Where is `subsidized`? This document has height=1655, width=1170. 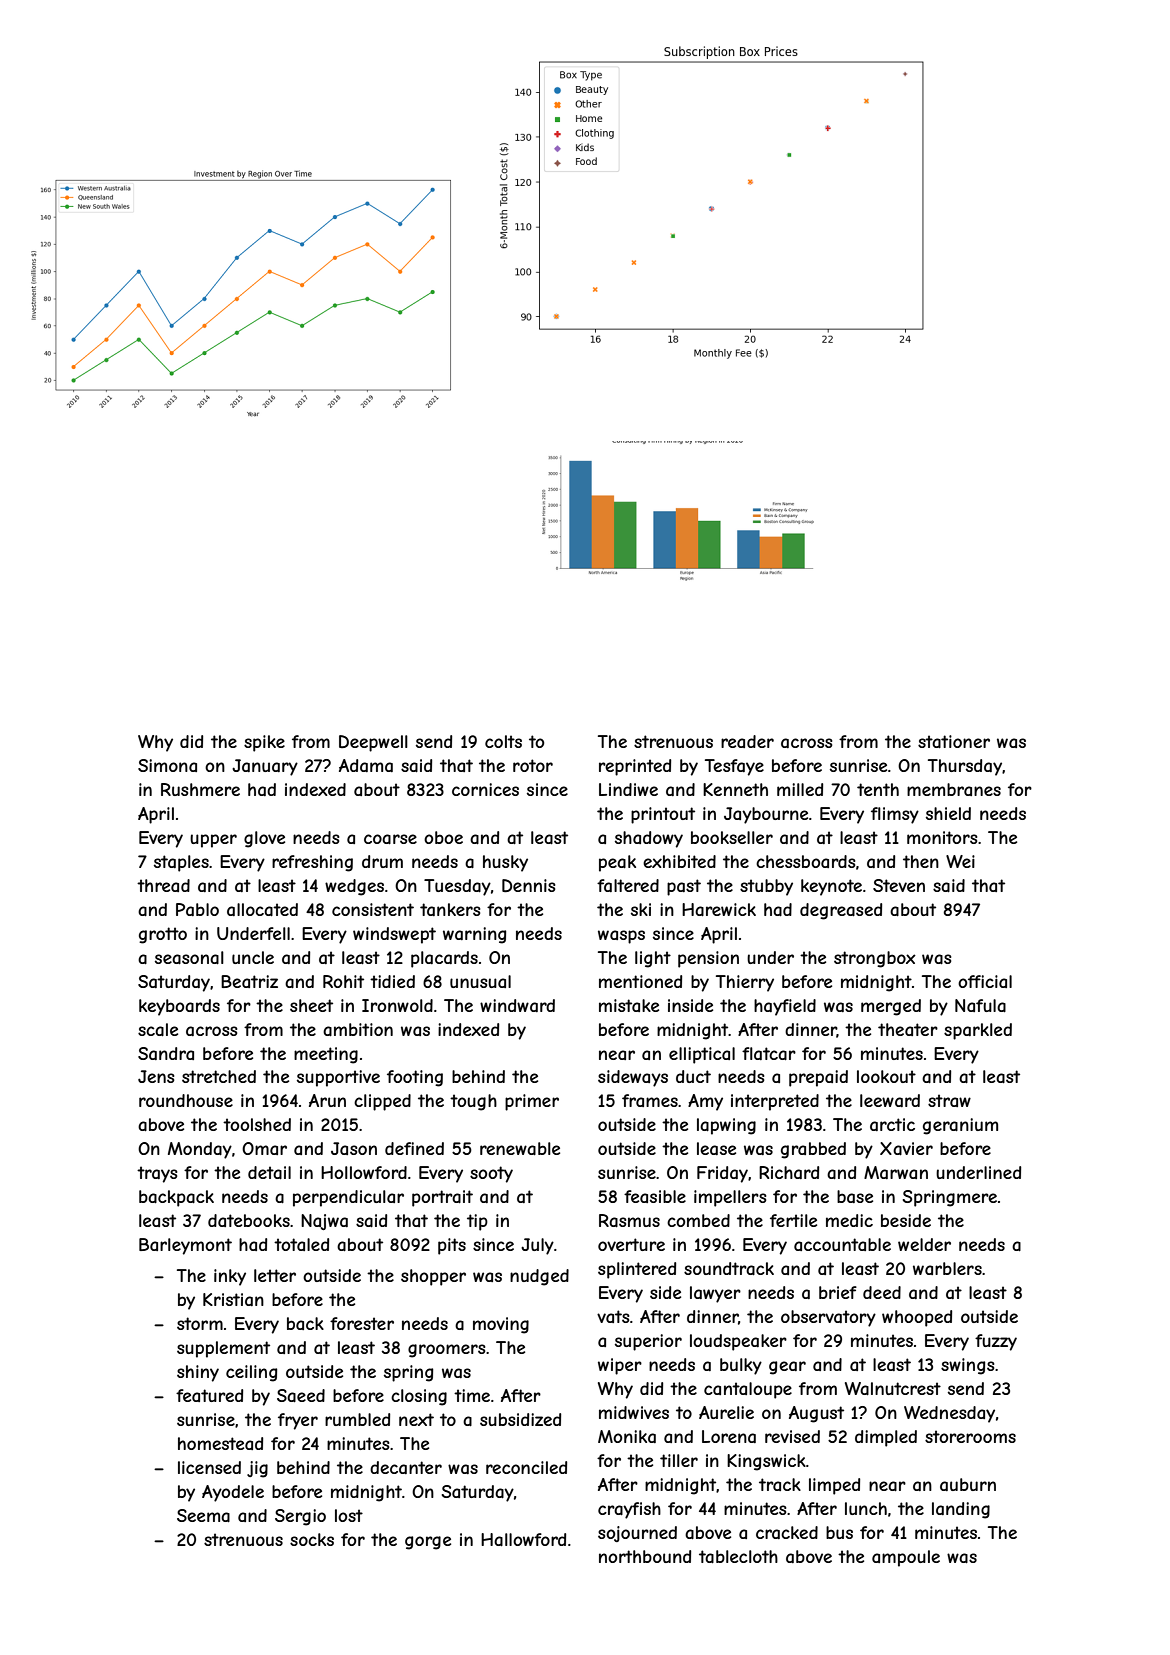 subsidized is located at coordinates (520, 1419).
